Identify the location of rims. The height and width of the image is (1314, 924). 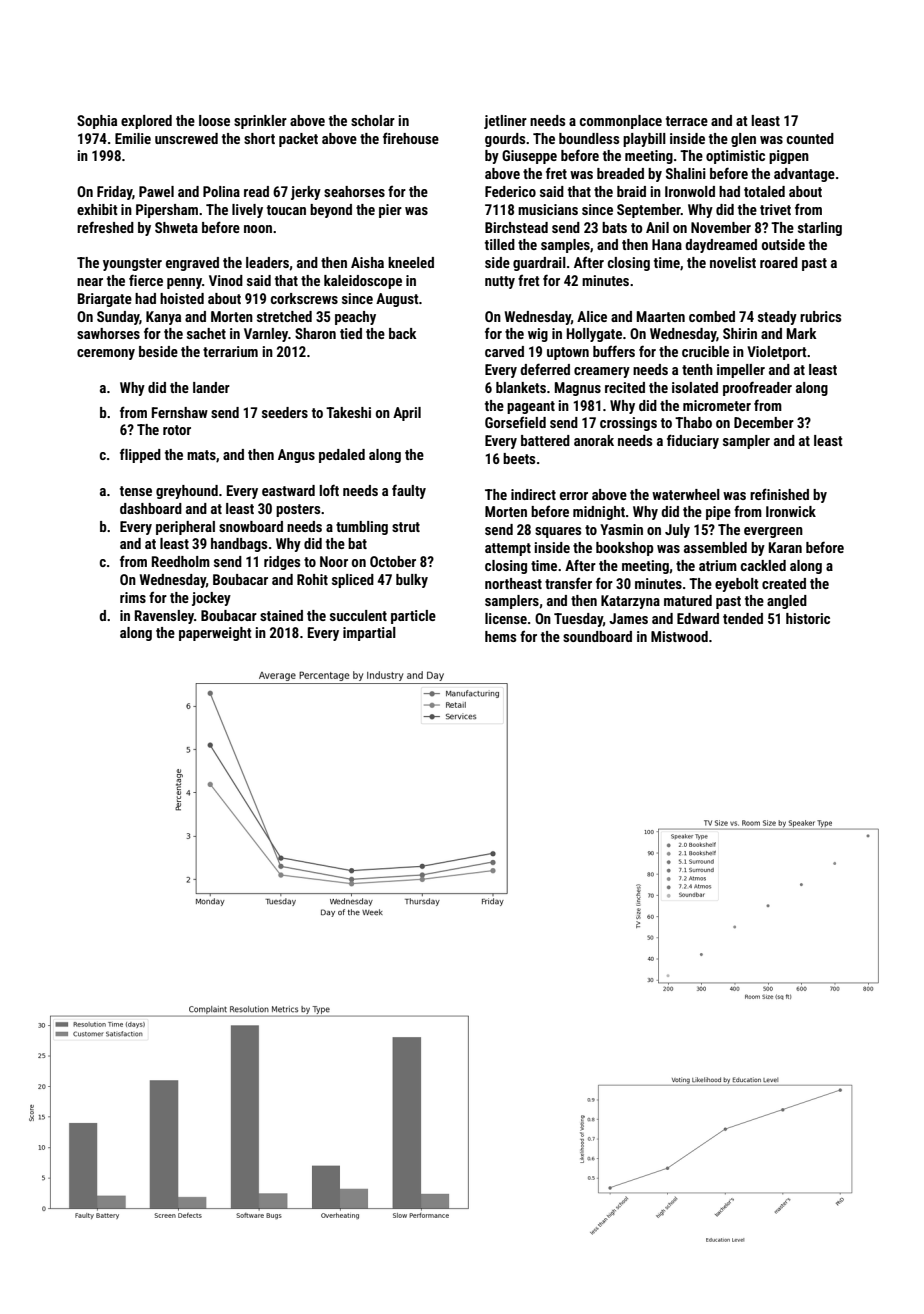
(133, 597).
